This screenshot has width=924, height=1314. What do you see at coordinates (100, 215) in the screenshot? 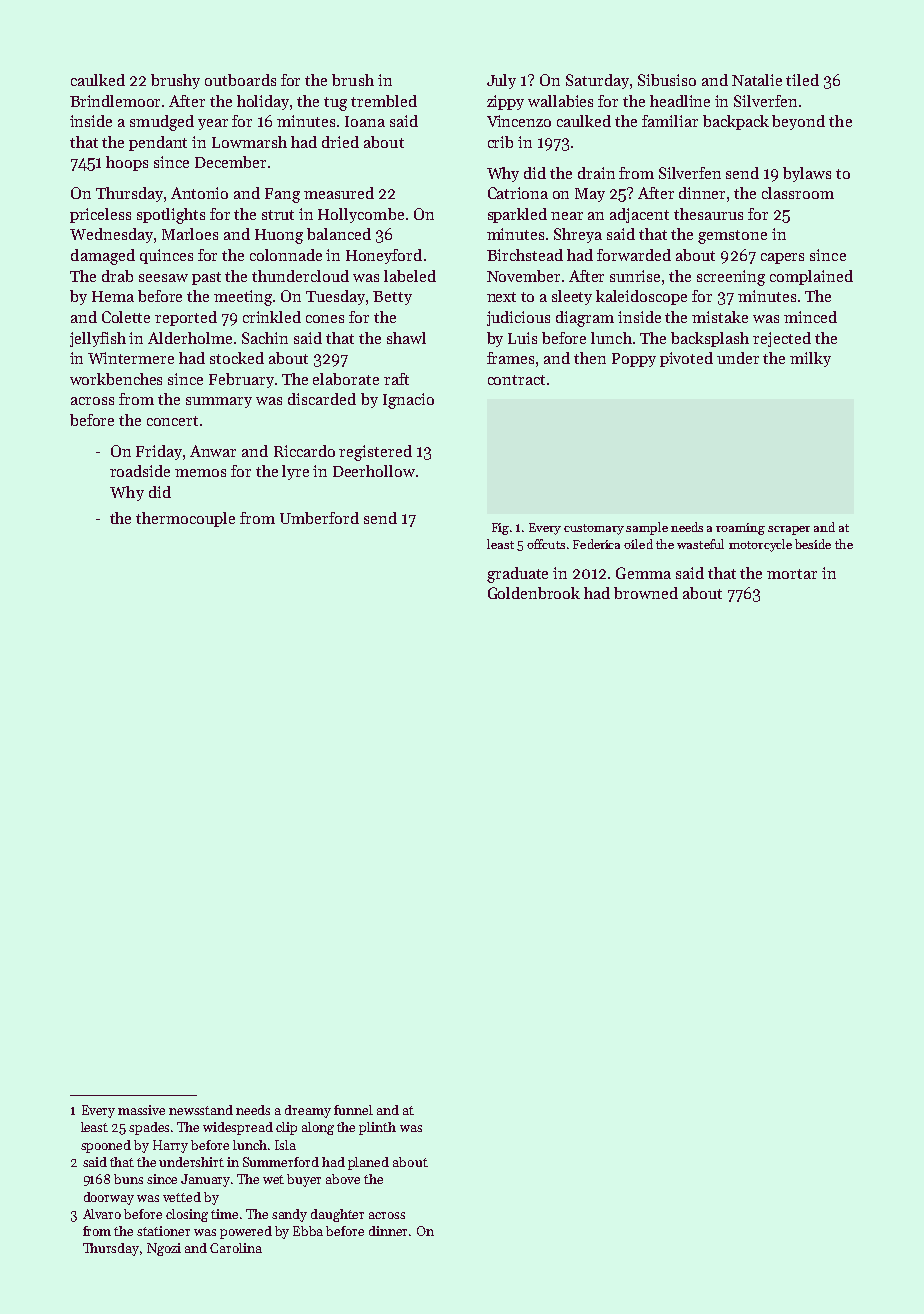
I see `priceless` at bounding box center [100, 215].
